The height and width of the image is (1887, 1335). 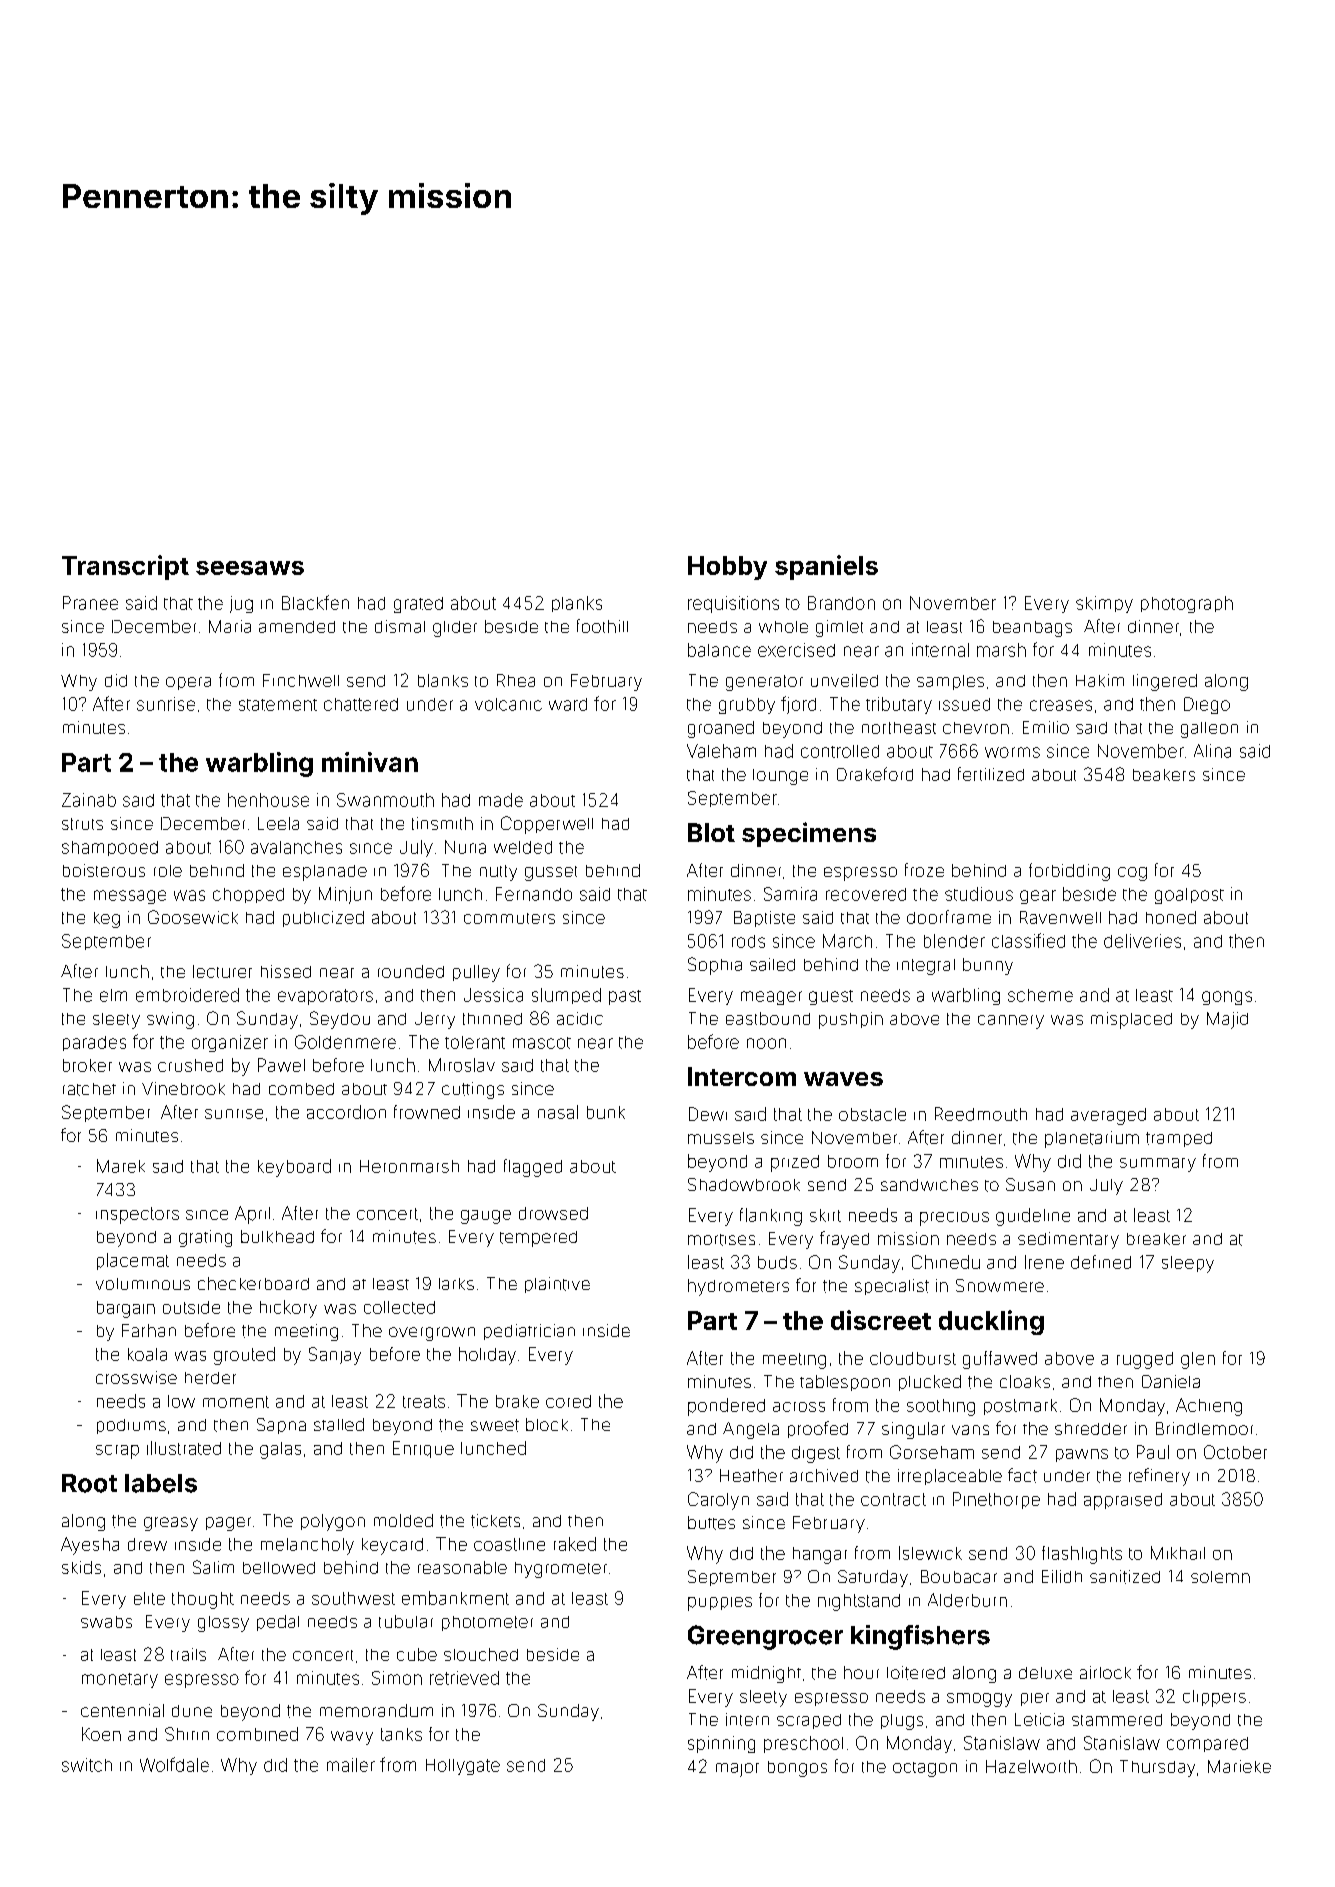 What do you see at coordinates (188, 683) in the image?
I see `opera` at bounding box center [188, 683].
